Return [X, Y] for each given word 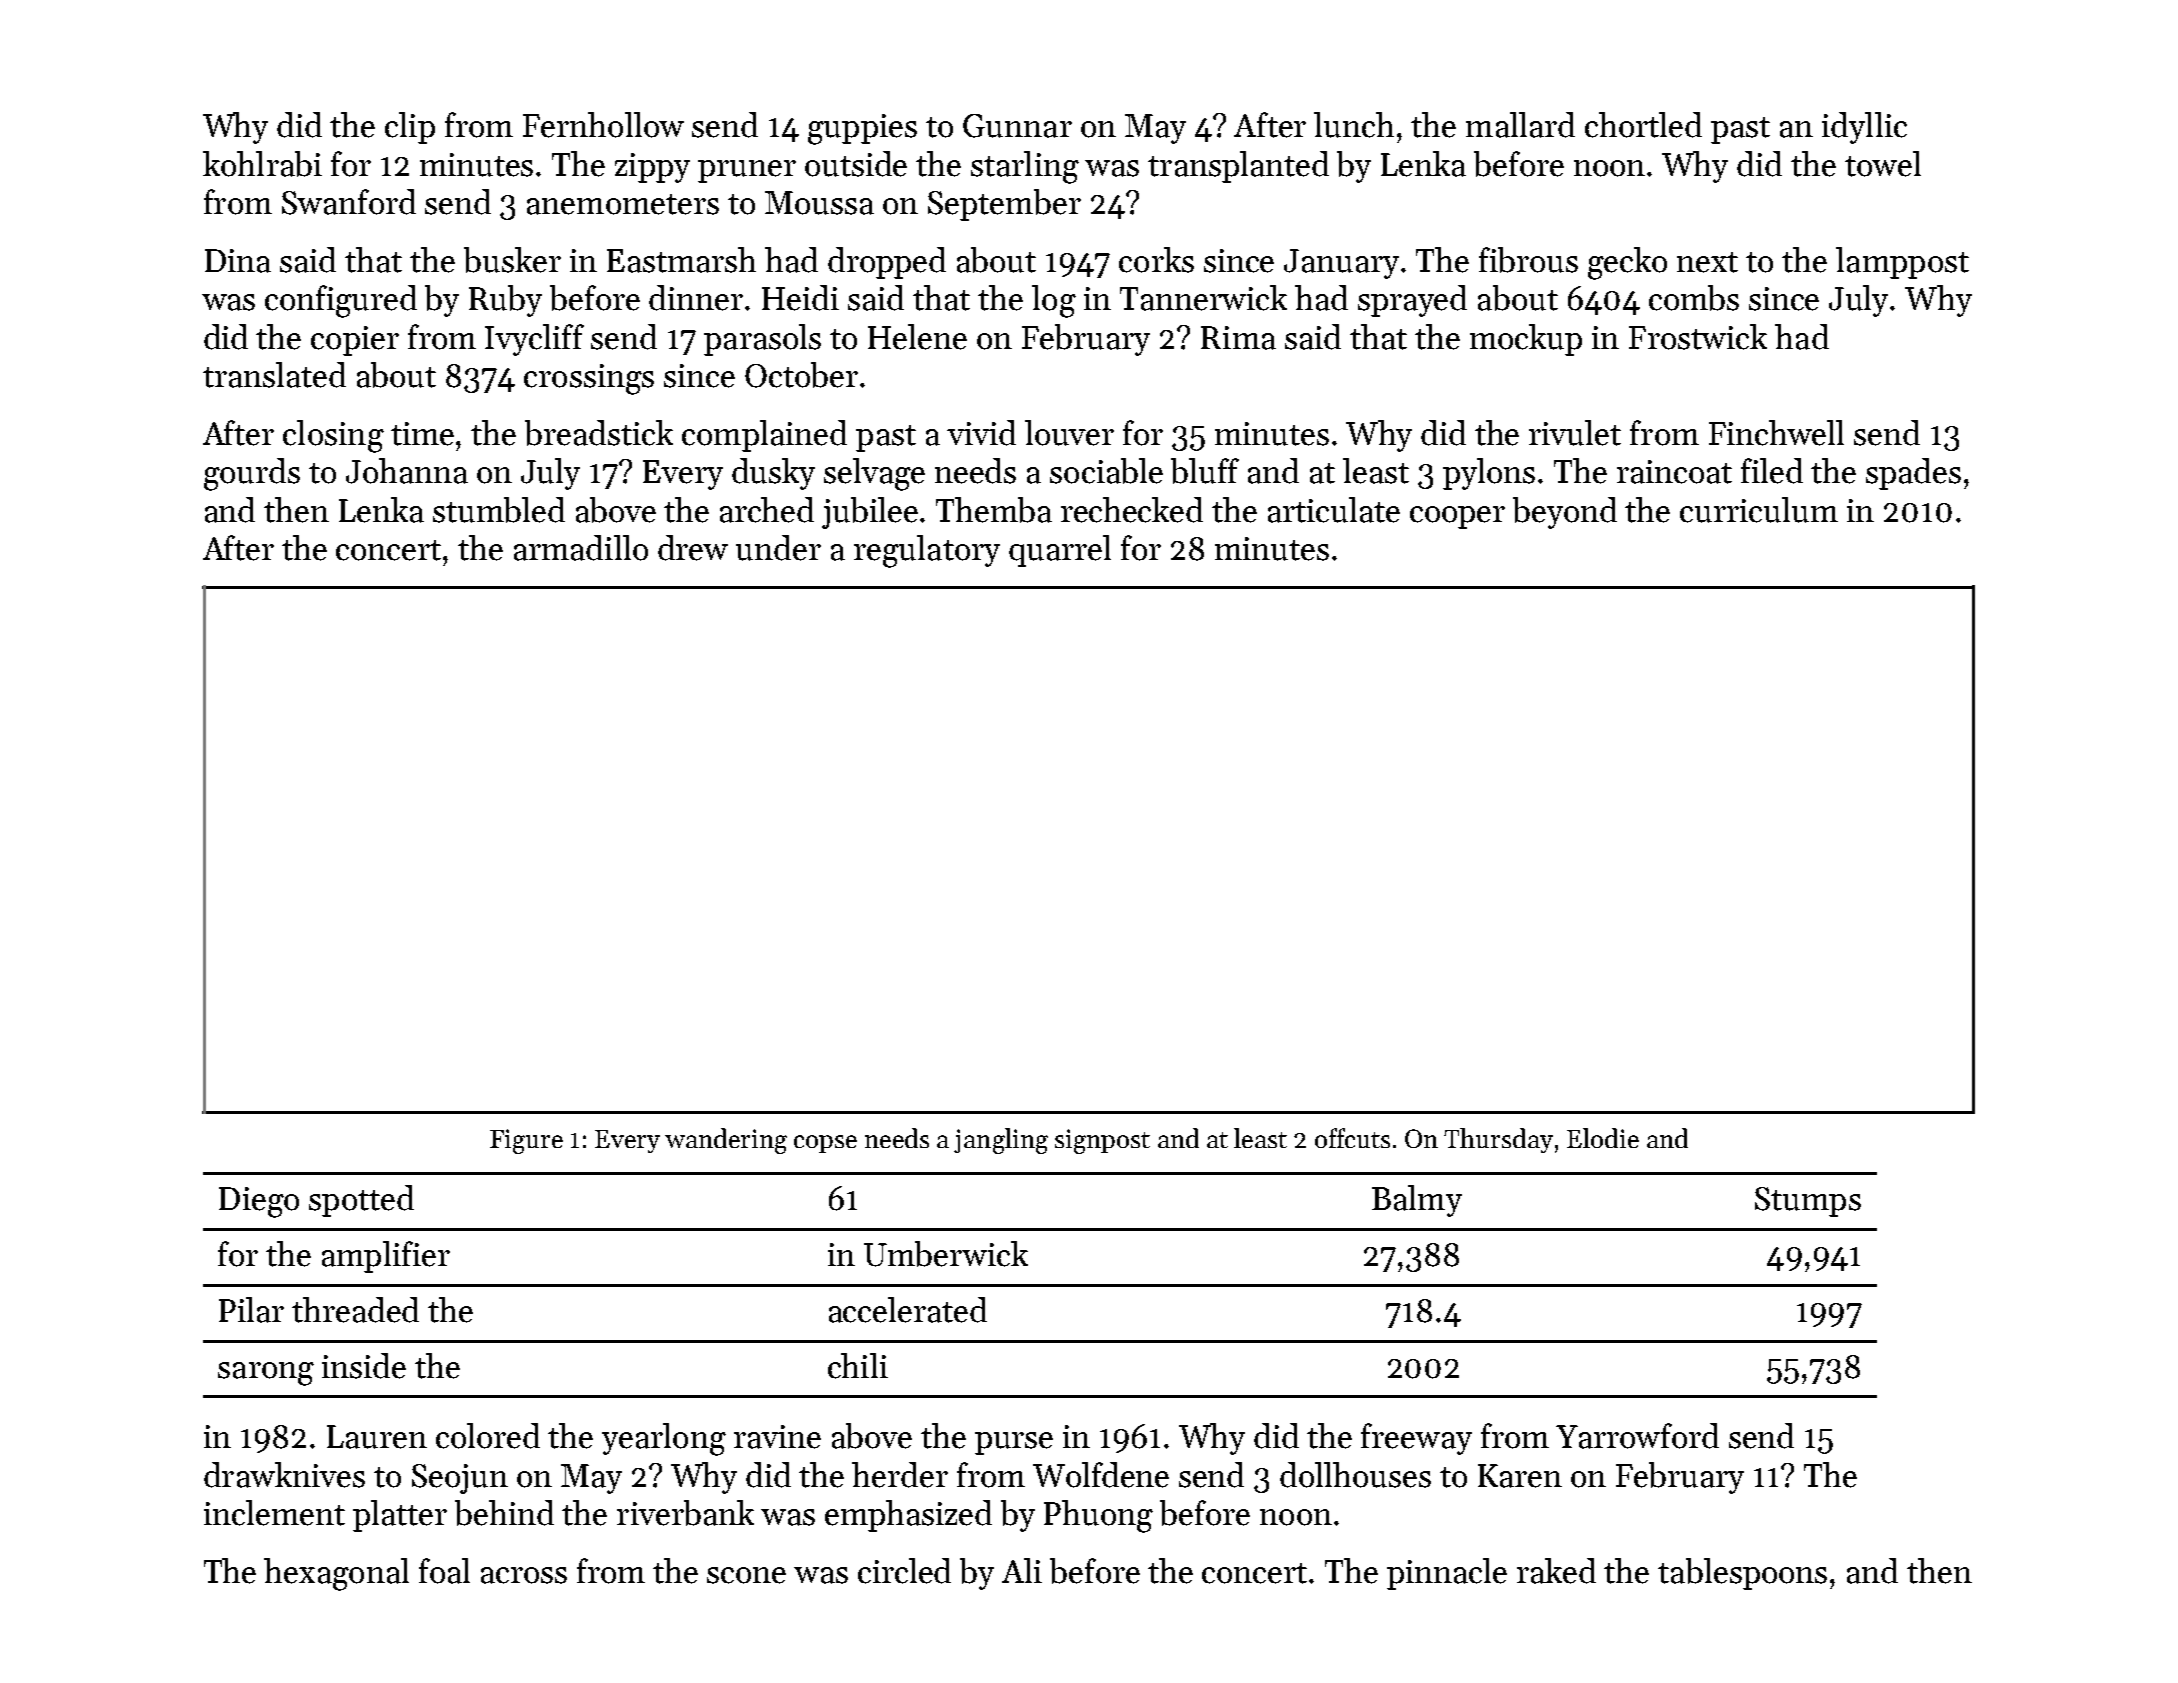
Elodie [1603, 1138]
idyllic [1864, 128]
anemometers [623, 204]
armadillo [581, 548]
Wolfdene [1101, 1475]
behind [504, 1513]
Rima [1238, 338]
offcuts [1352, 1138]
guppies [862, 129]
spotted [361, 1201]
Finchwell [1776, 433]
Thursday [1498, 1140]
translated [274, 375]
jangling [1001, 1141]
